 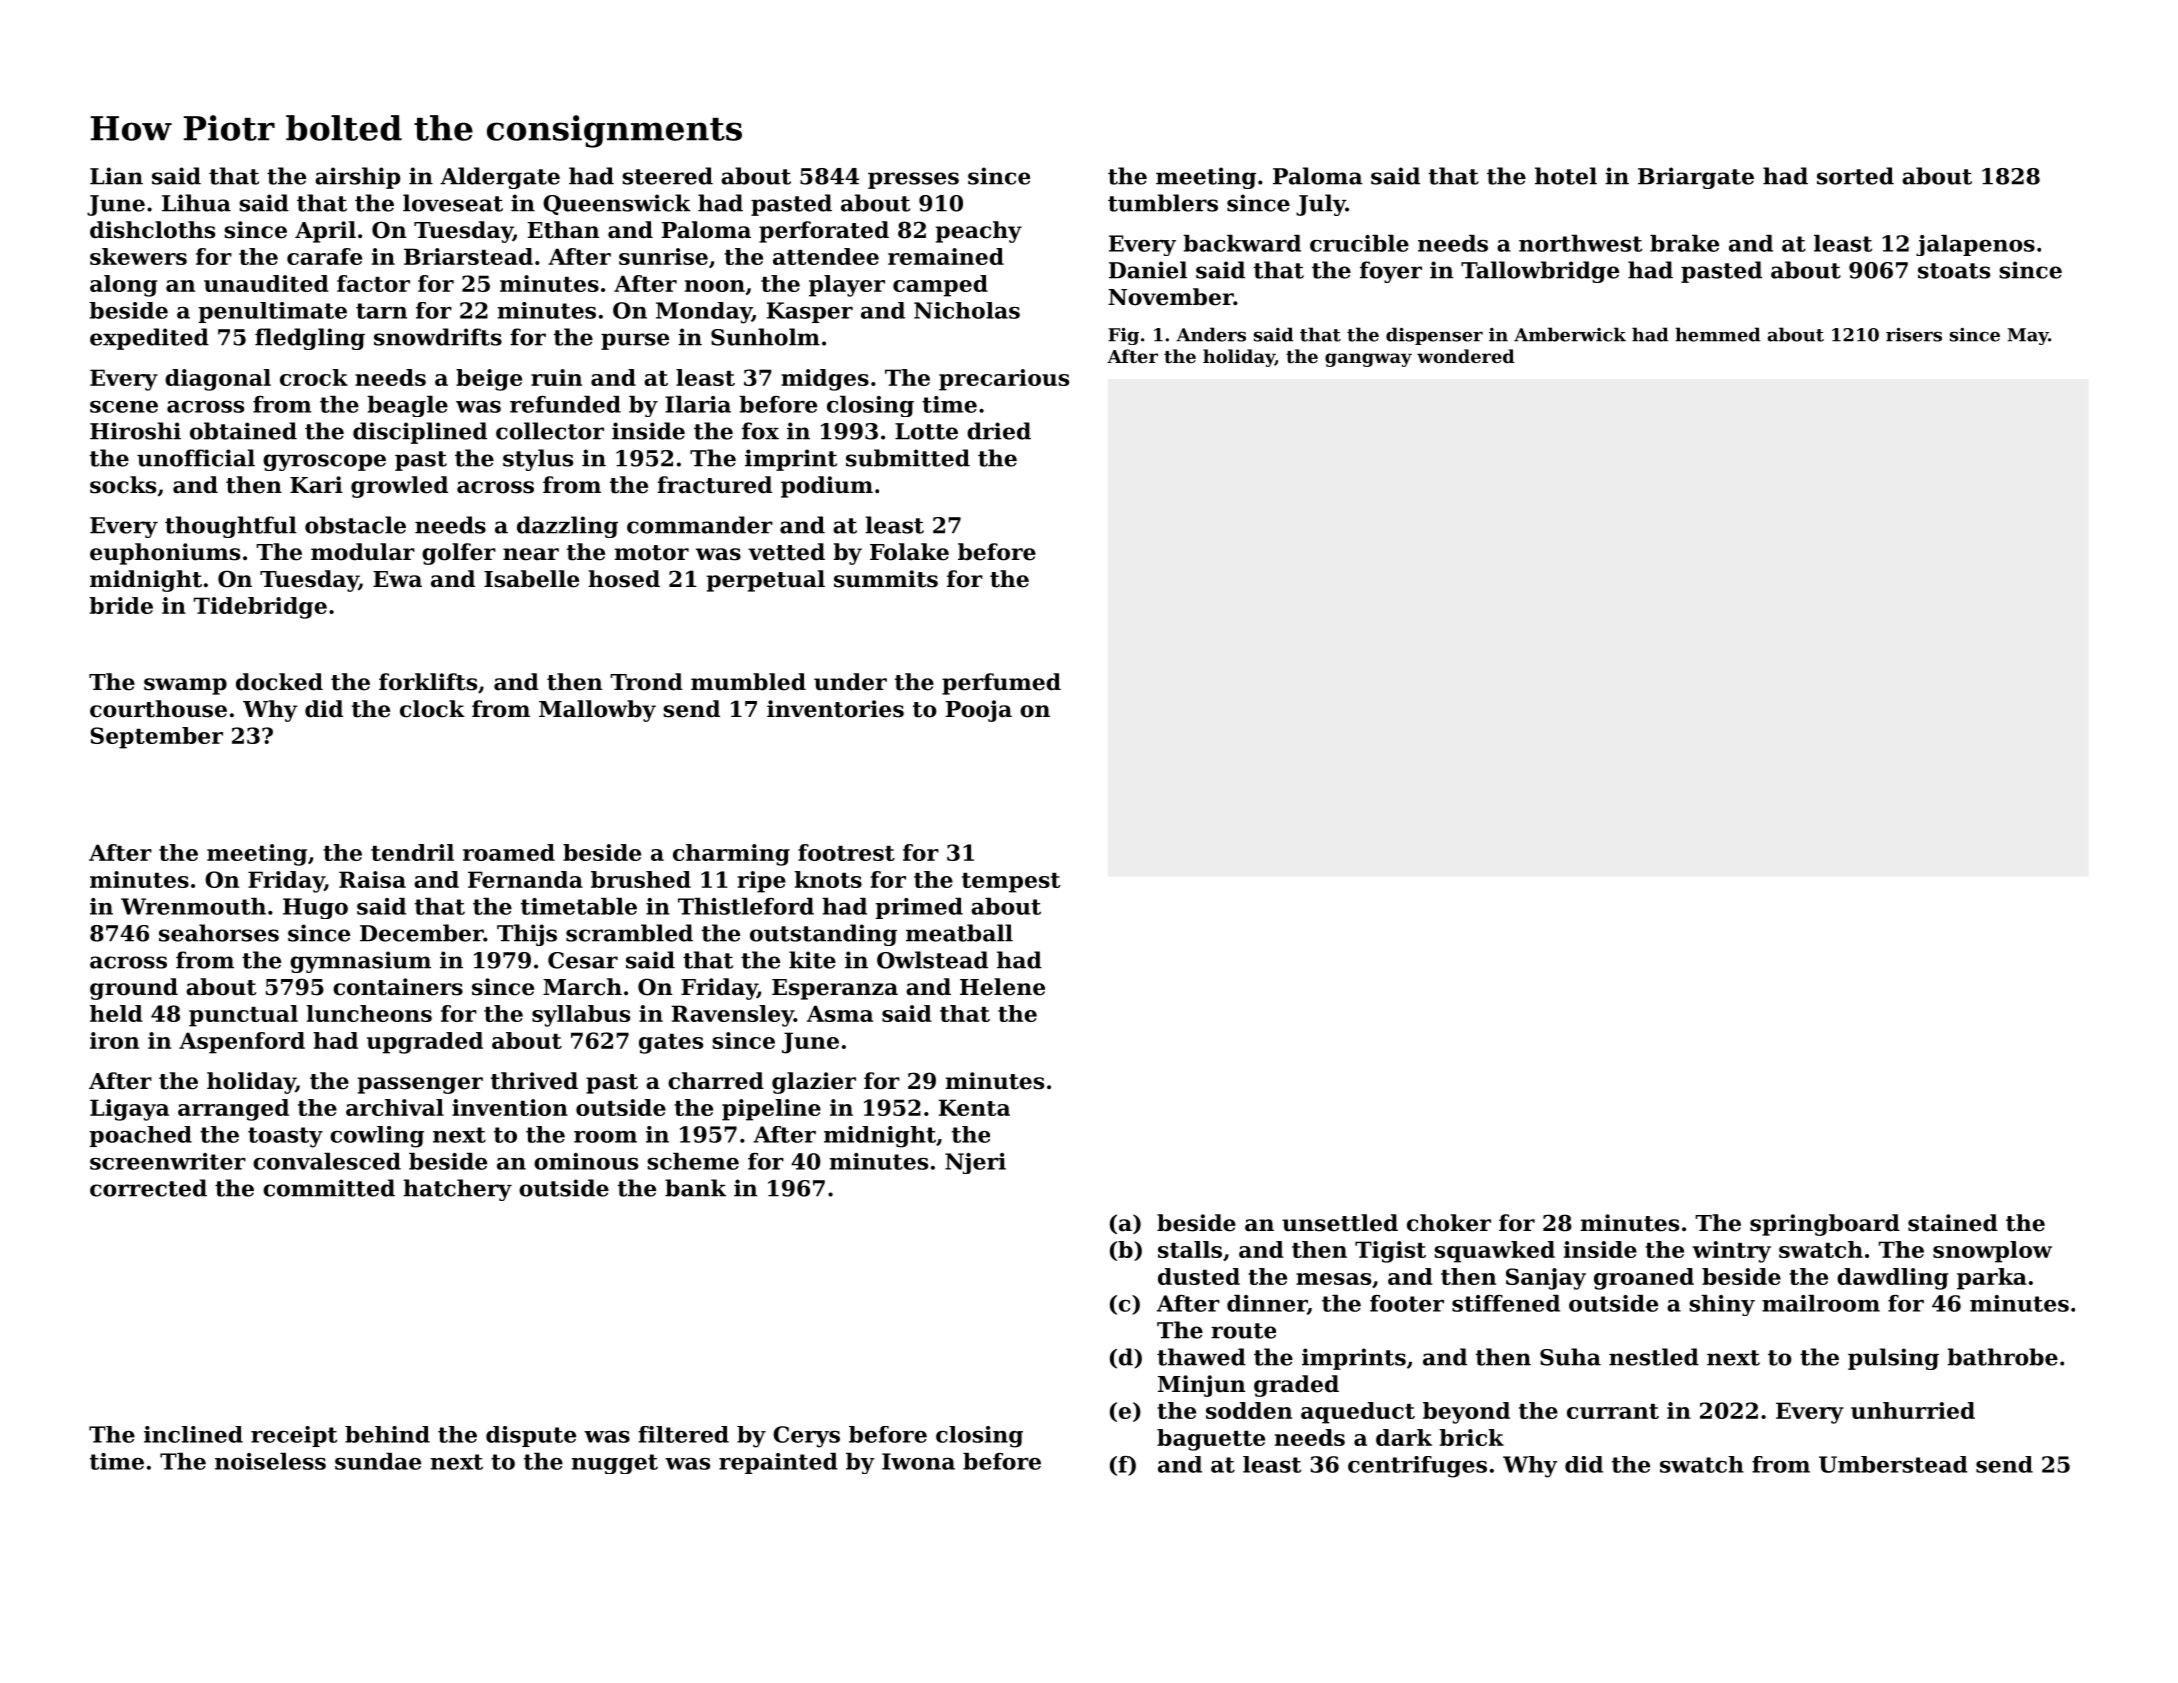 What do you see at coordinates (1893, 1359) in the document?
I see `pulsing` at bounding box center [1893, 1359].
